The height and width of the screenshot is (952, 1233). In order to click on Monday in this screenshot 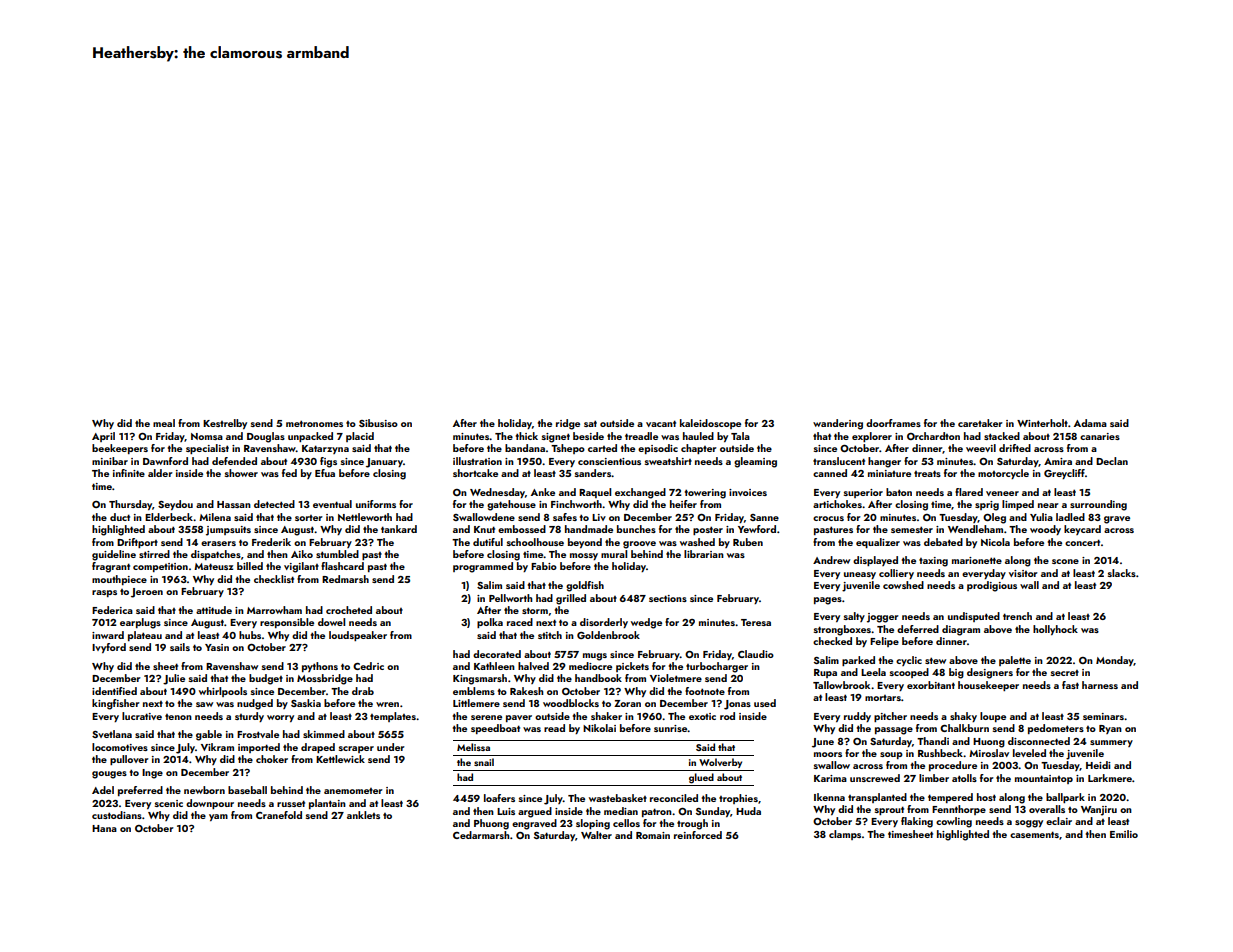, I will do `click(1115, 661)`.
